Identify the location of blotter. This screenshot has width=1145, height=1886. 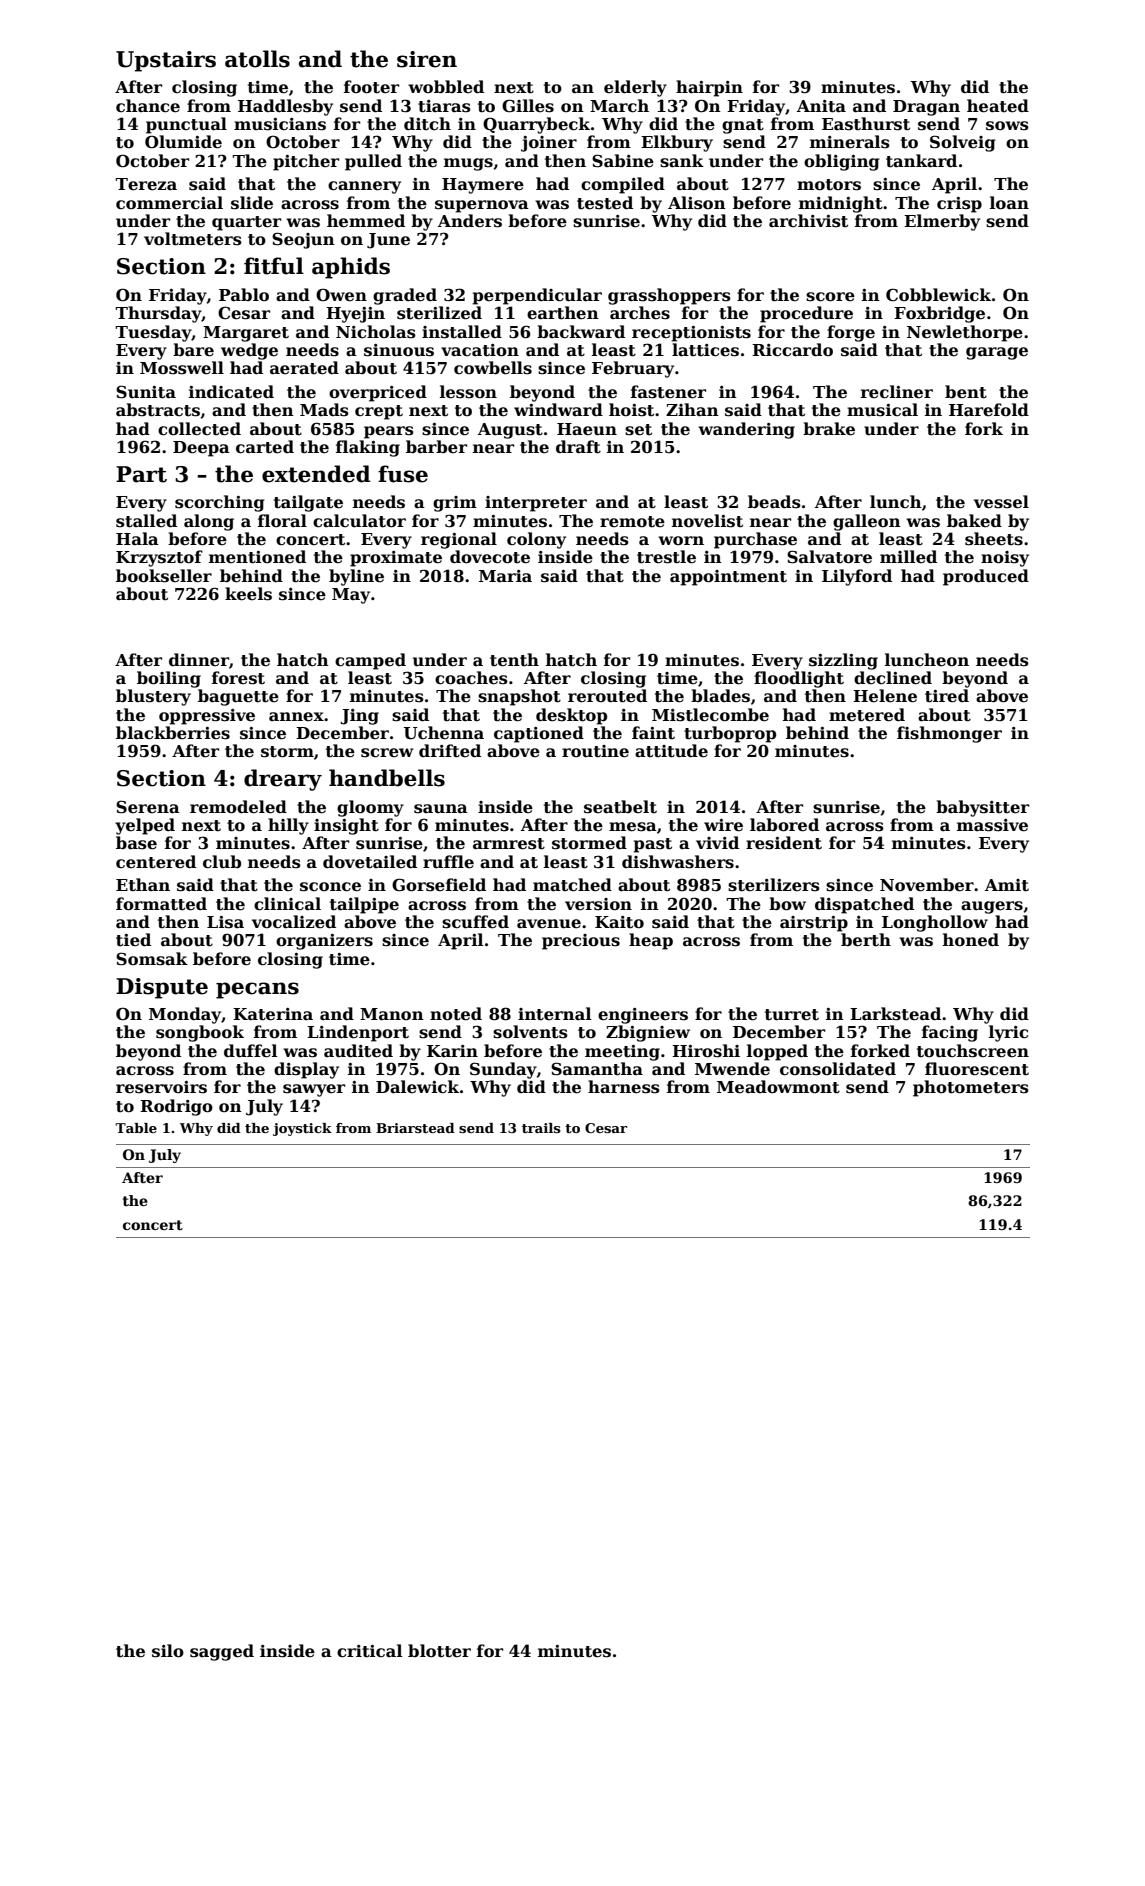
(439, 1651).
